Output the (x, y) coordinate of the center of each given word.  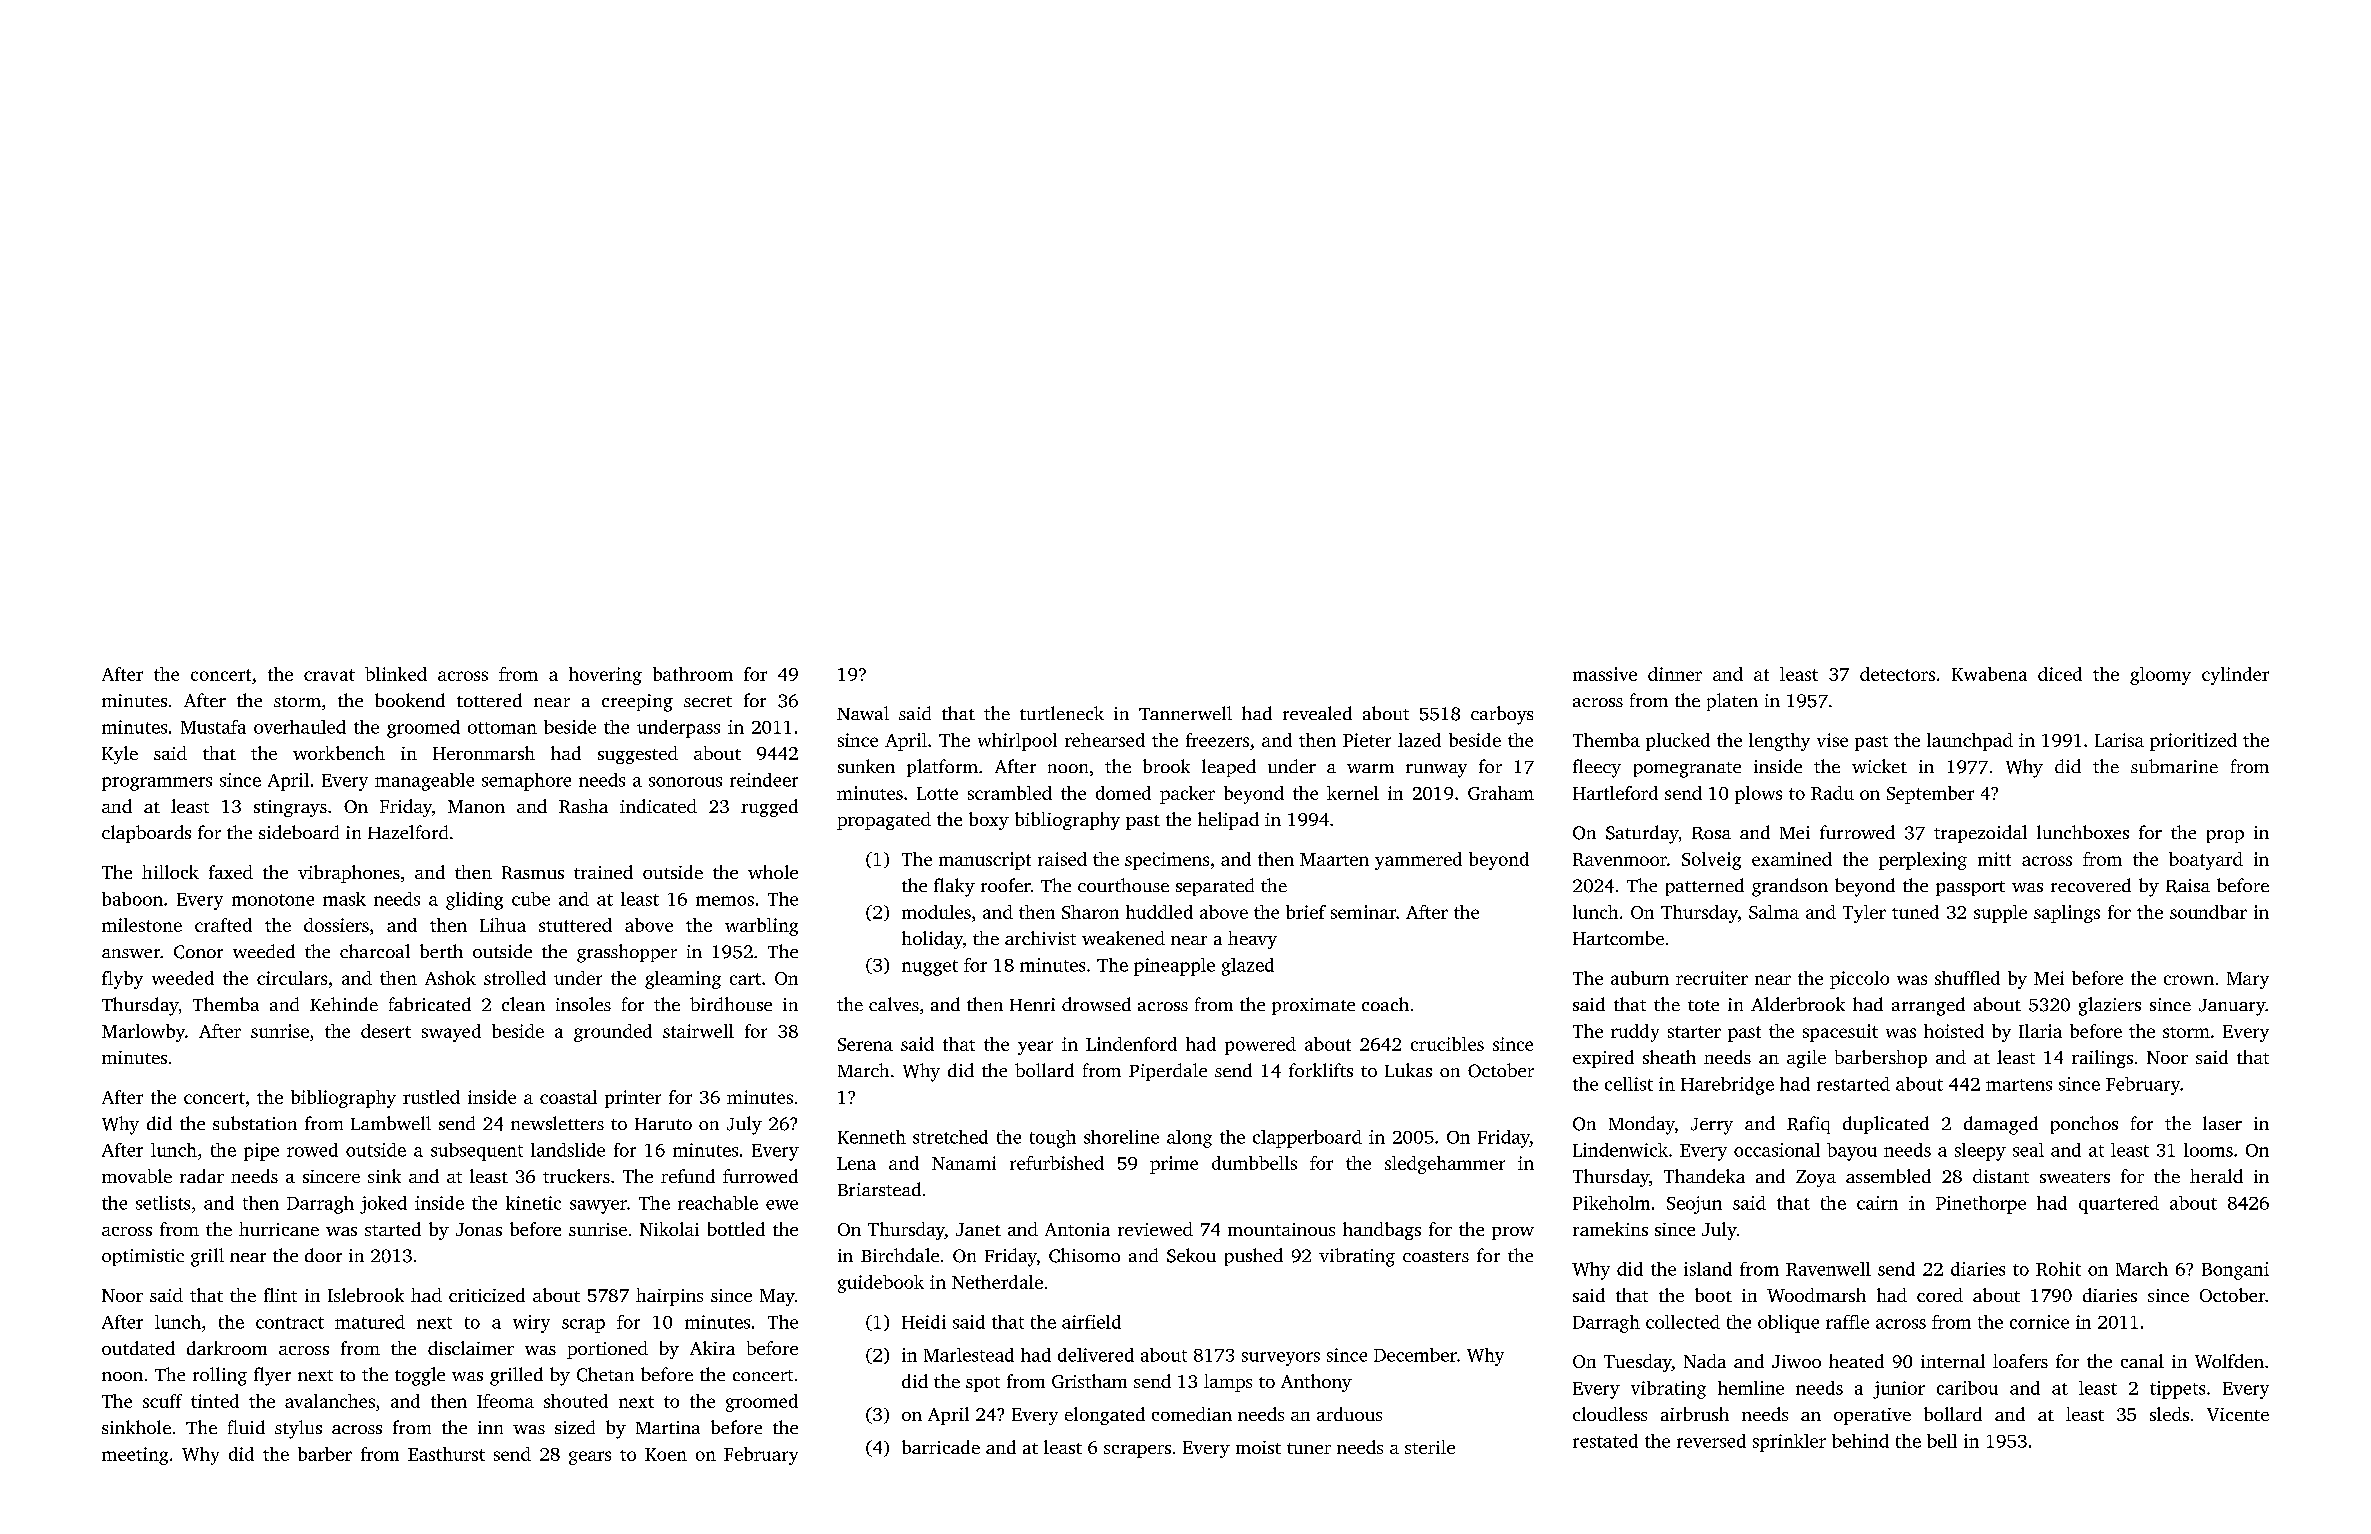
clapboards (146, 834)
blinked (396, 674)
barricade (941, 1447)
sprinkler (1789, 1443)
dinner (1675, 674)
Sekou (1191, 1255)
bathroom (693, 674)
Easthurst (446, 1454)
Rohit (2058, 1269)
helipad (1228, 821)
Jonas (479, 1229)
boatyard (2206, 861)
